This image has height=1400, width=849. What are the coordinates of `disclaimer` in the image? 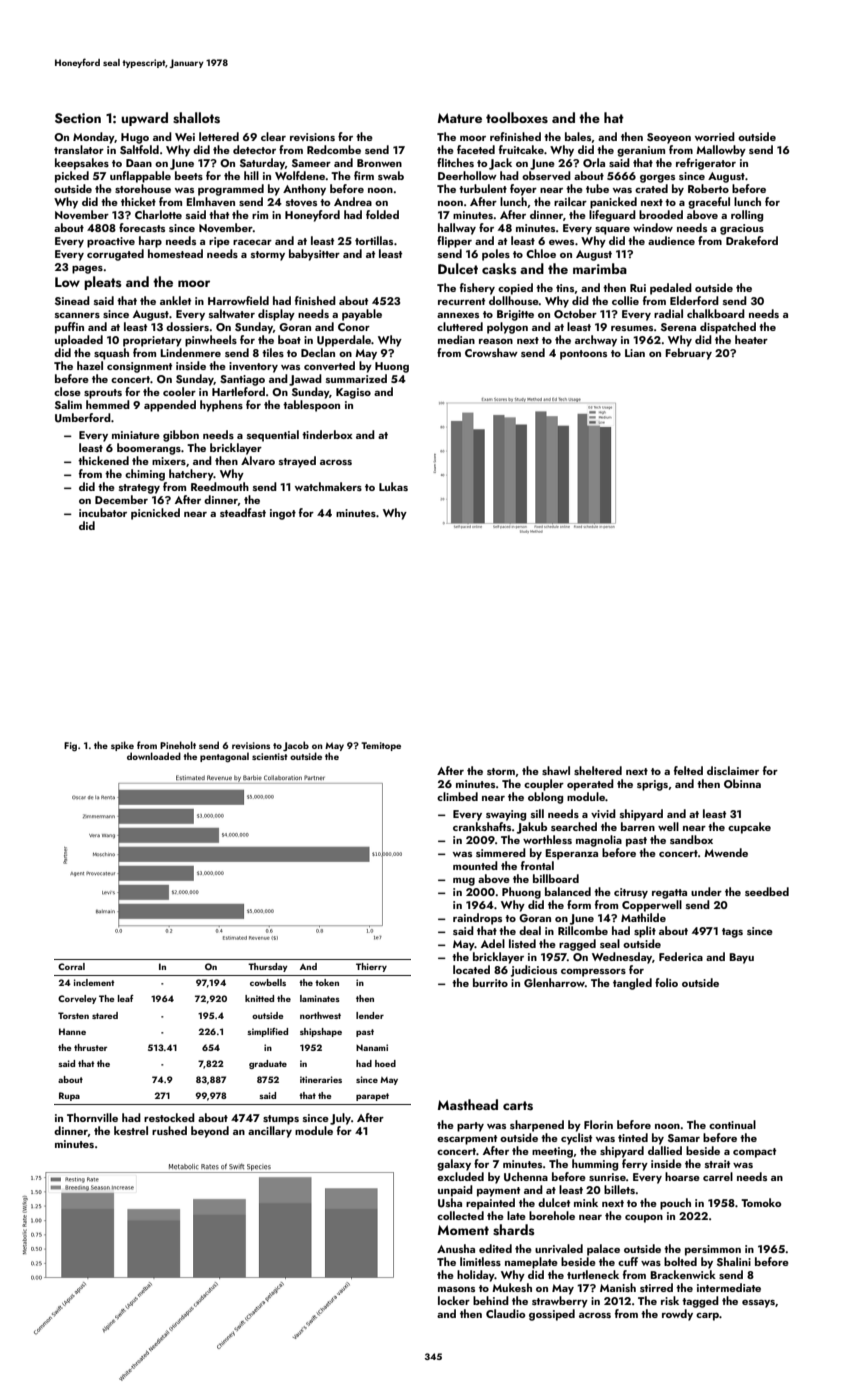 It's located at (733, 770).
